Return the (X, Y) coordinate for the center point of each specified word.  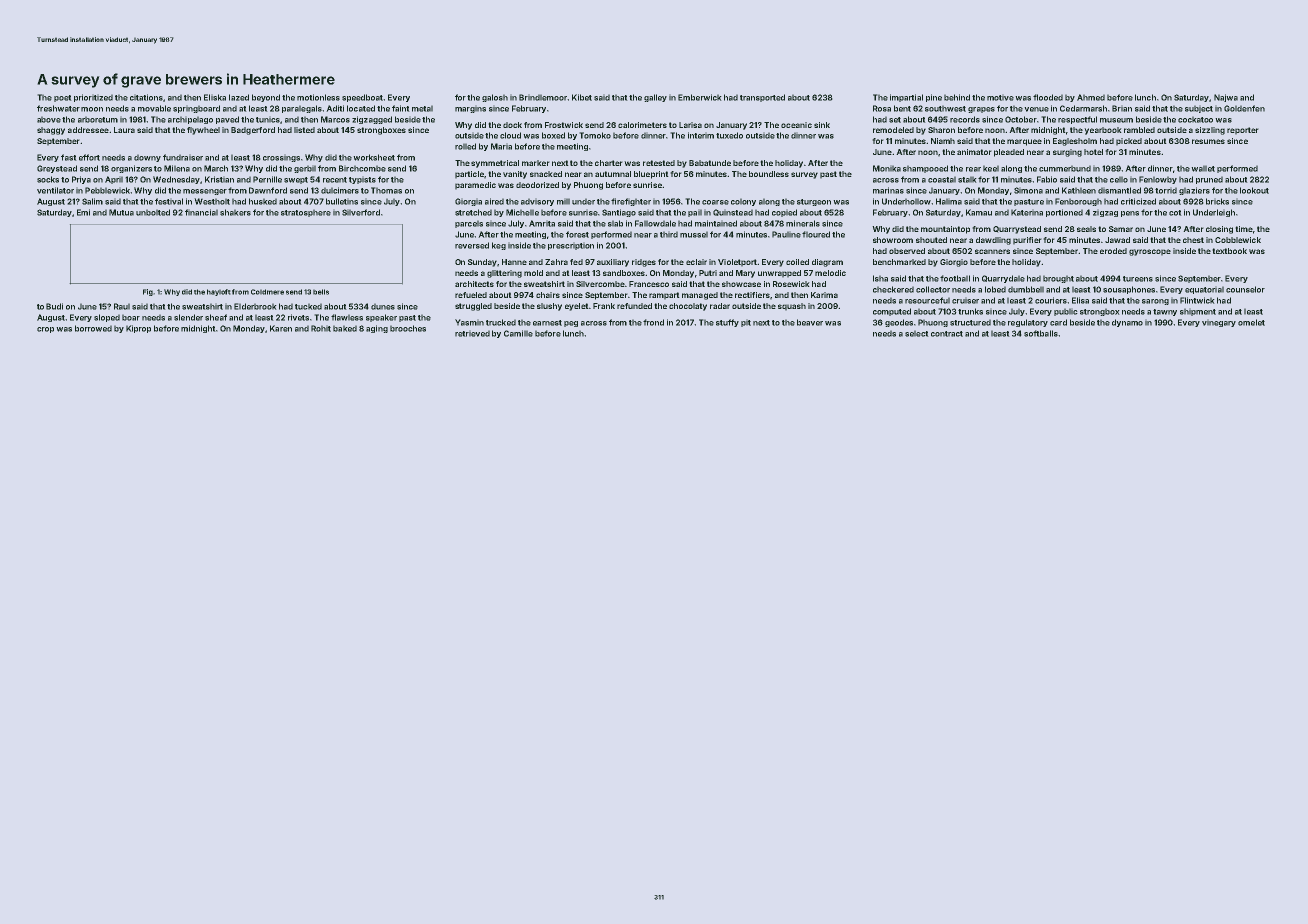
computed (892, 312)
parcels (469, 224)
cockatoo (1195, 120)
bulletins (342, 201)
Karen (281, 328)
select (916, 334)
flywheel (203, 131)
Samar (1121, 229)
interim (701, 135)
